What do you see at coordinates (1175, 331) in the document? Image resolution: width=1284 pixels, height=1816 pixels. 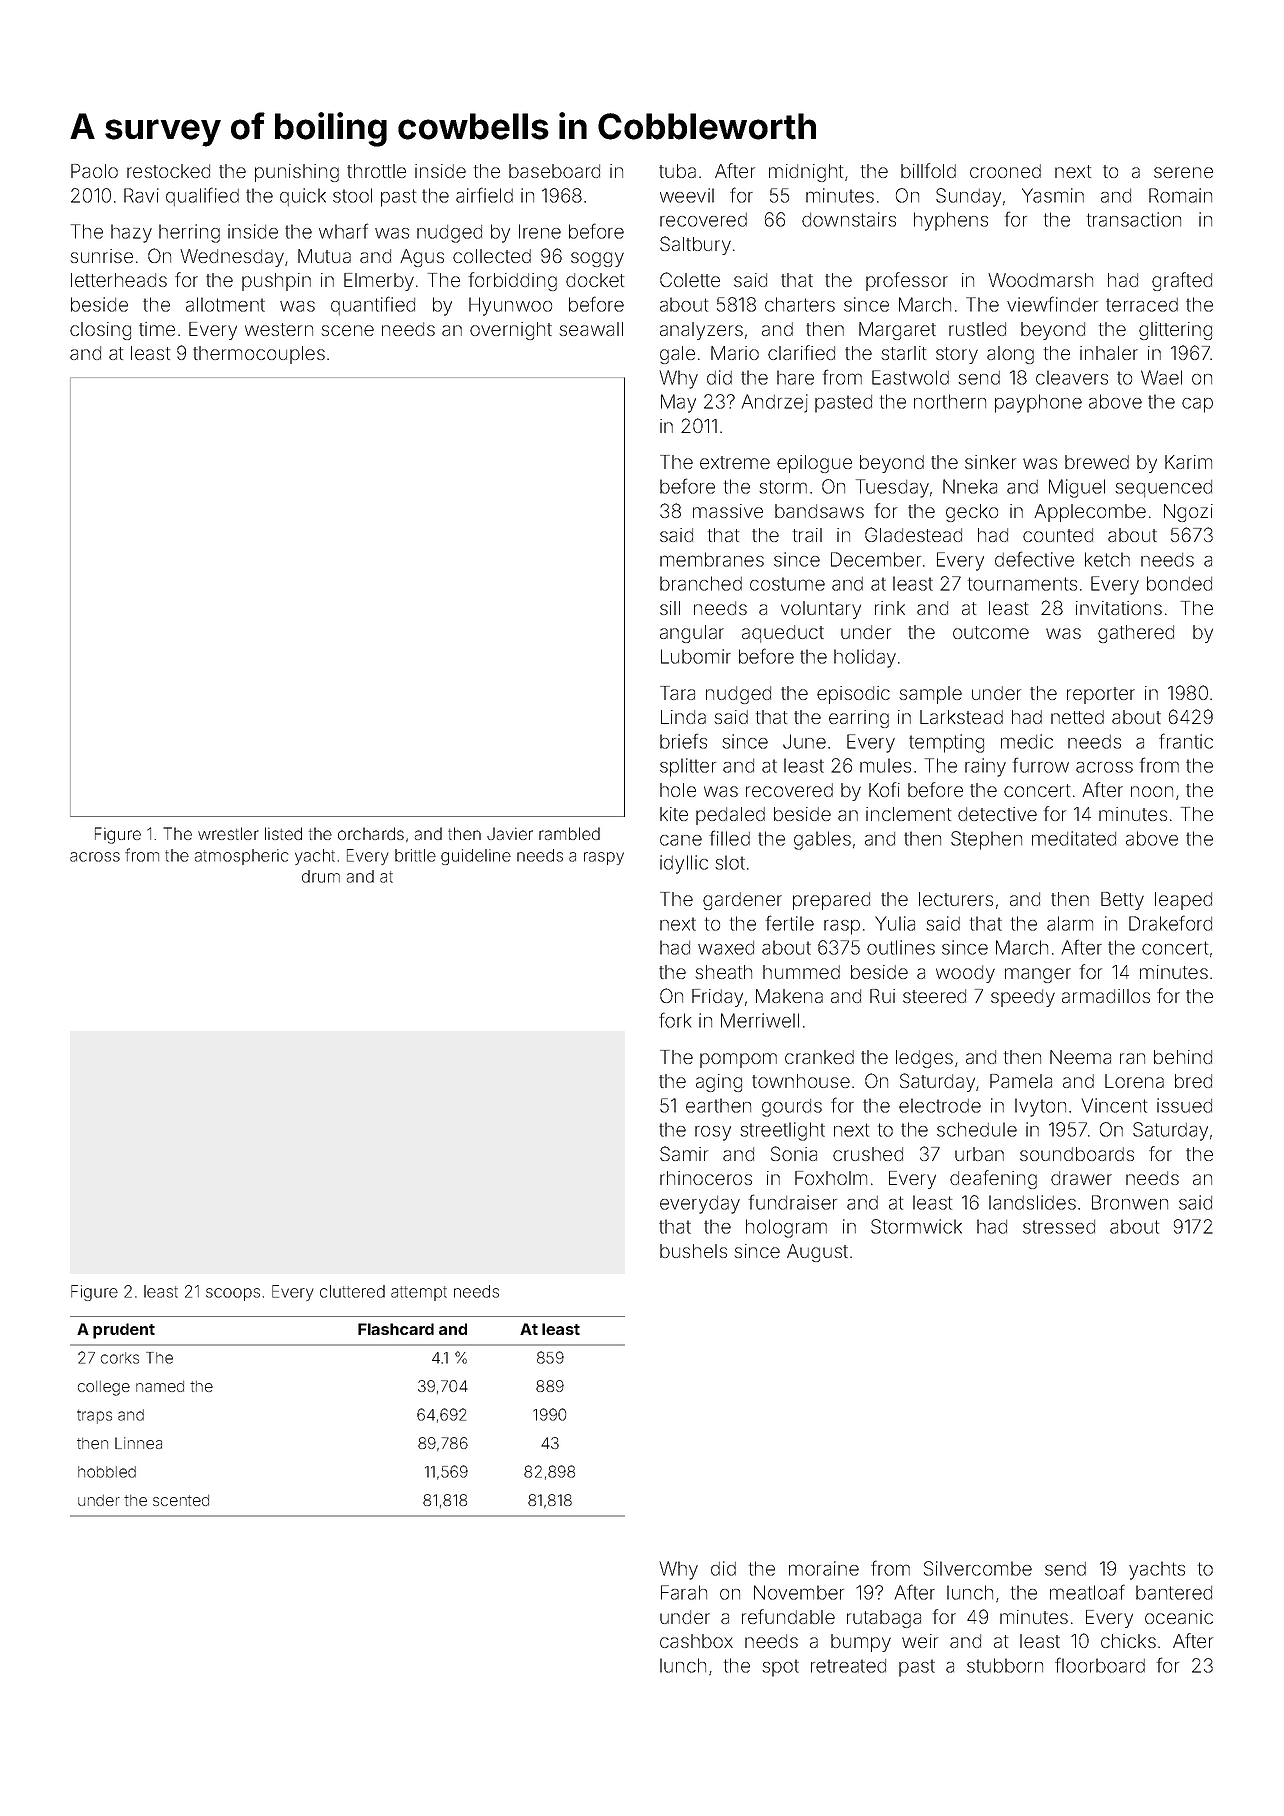 I see `glittering` at bounding box center [1175, 331].
